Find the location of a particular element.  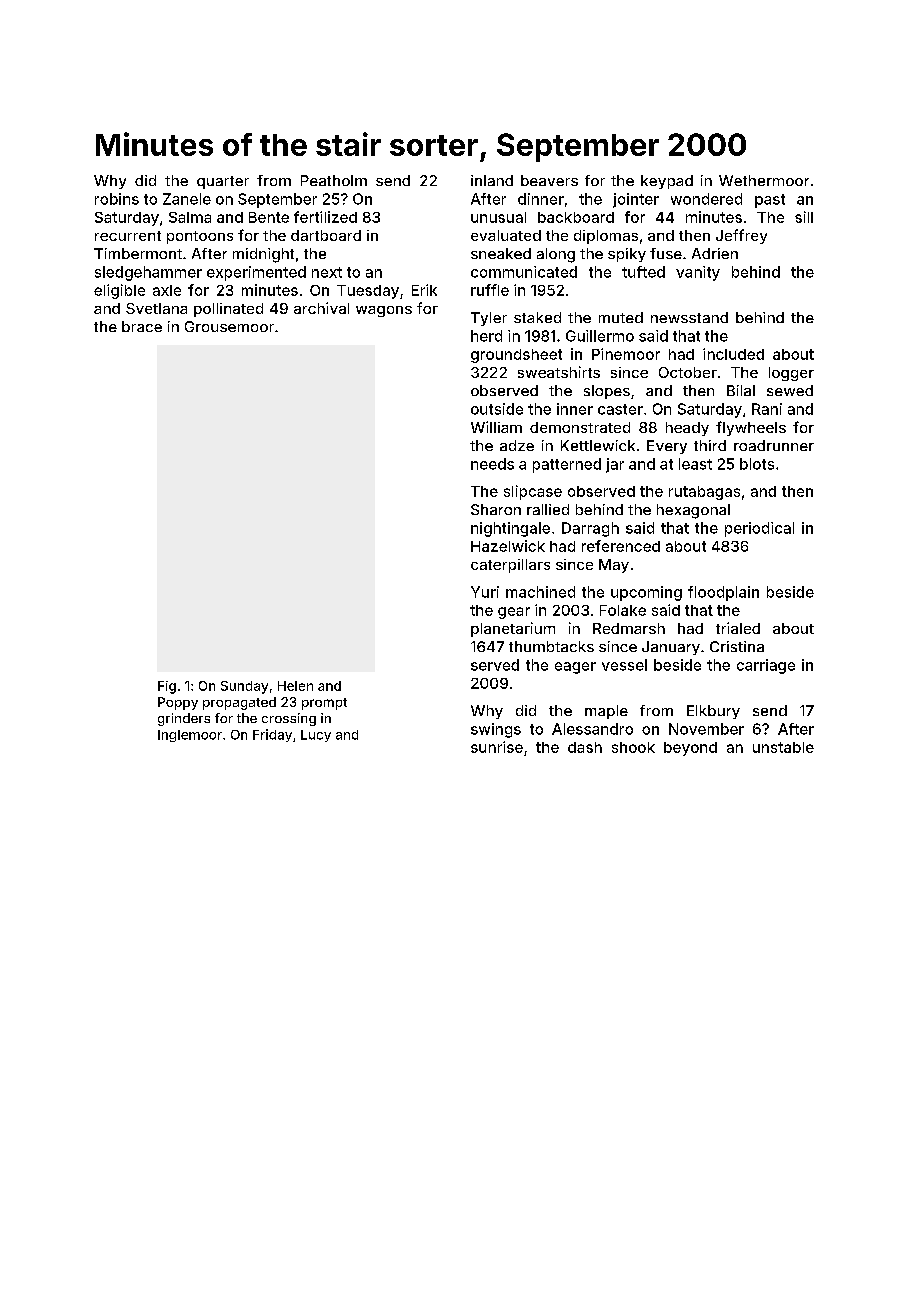

beyond is located at coordinates (690, 749).
